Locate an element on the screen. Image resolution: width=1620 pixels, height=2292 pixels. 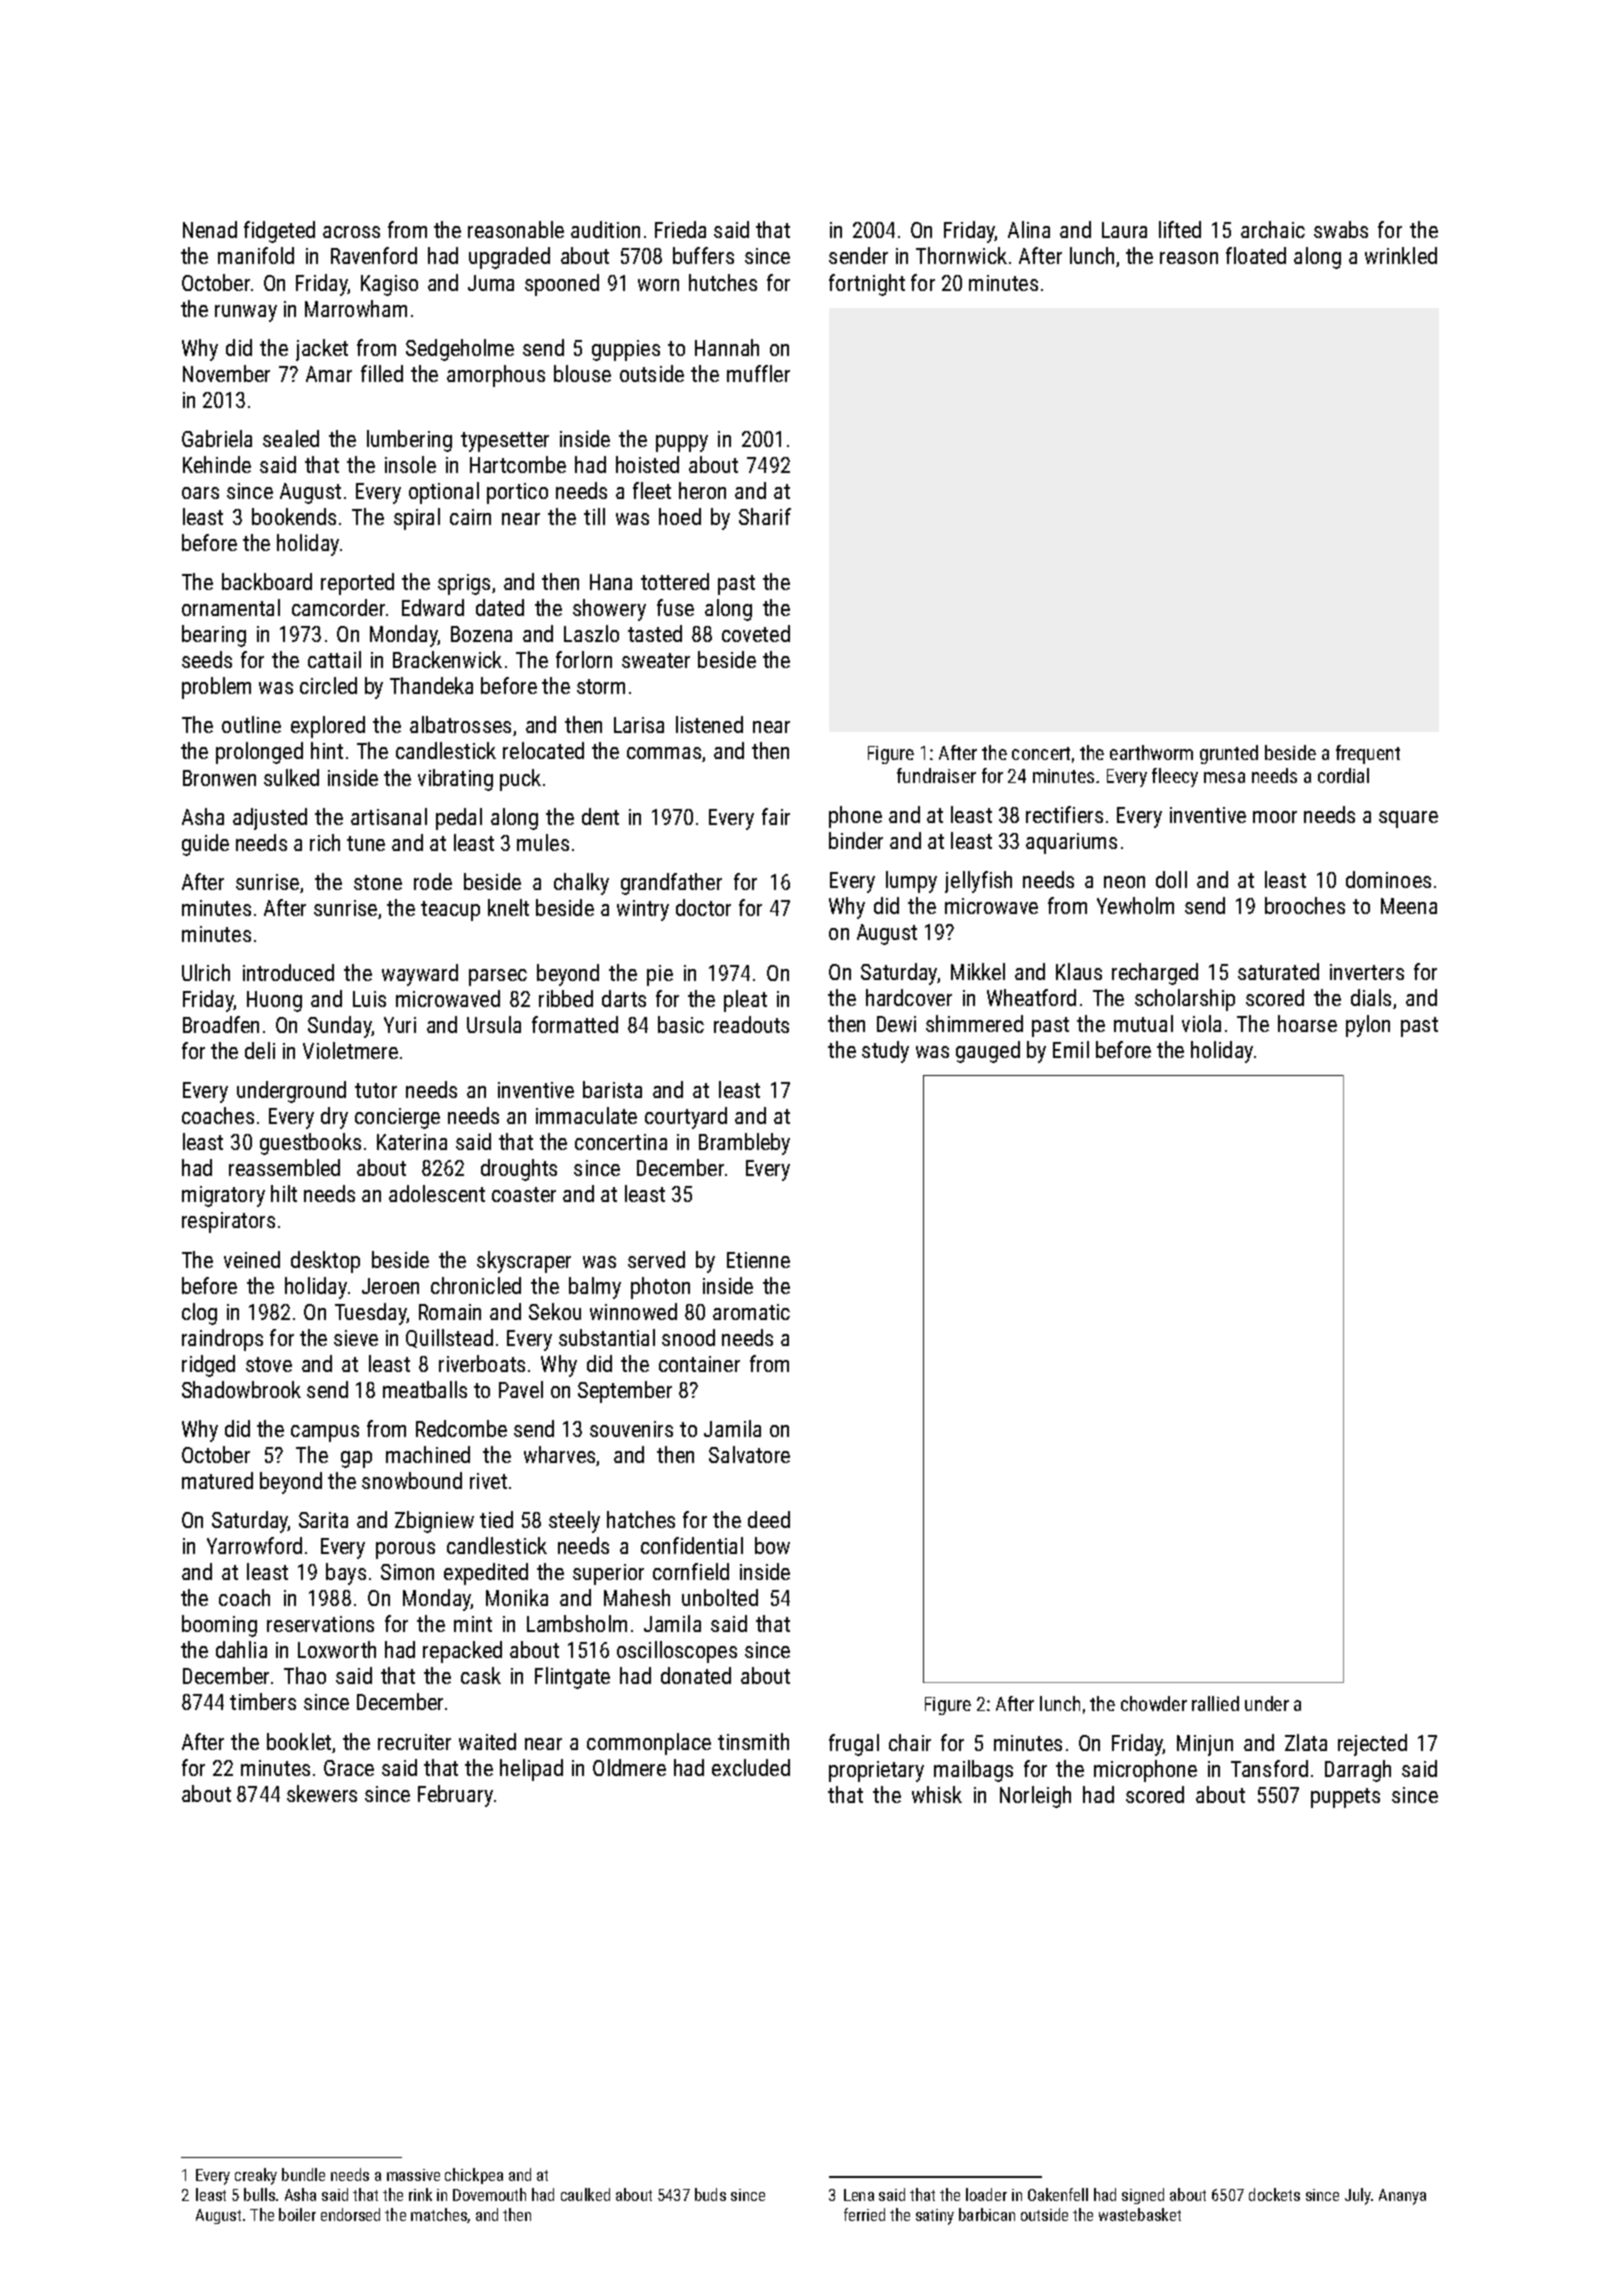
fair is located at coordinates (776, 816).
